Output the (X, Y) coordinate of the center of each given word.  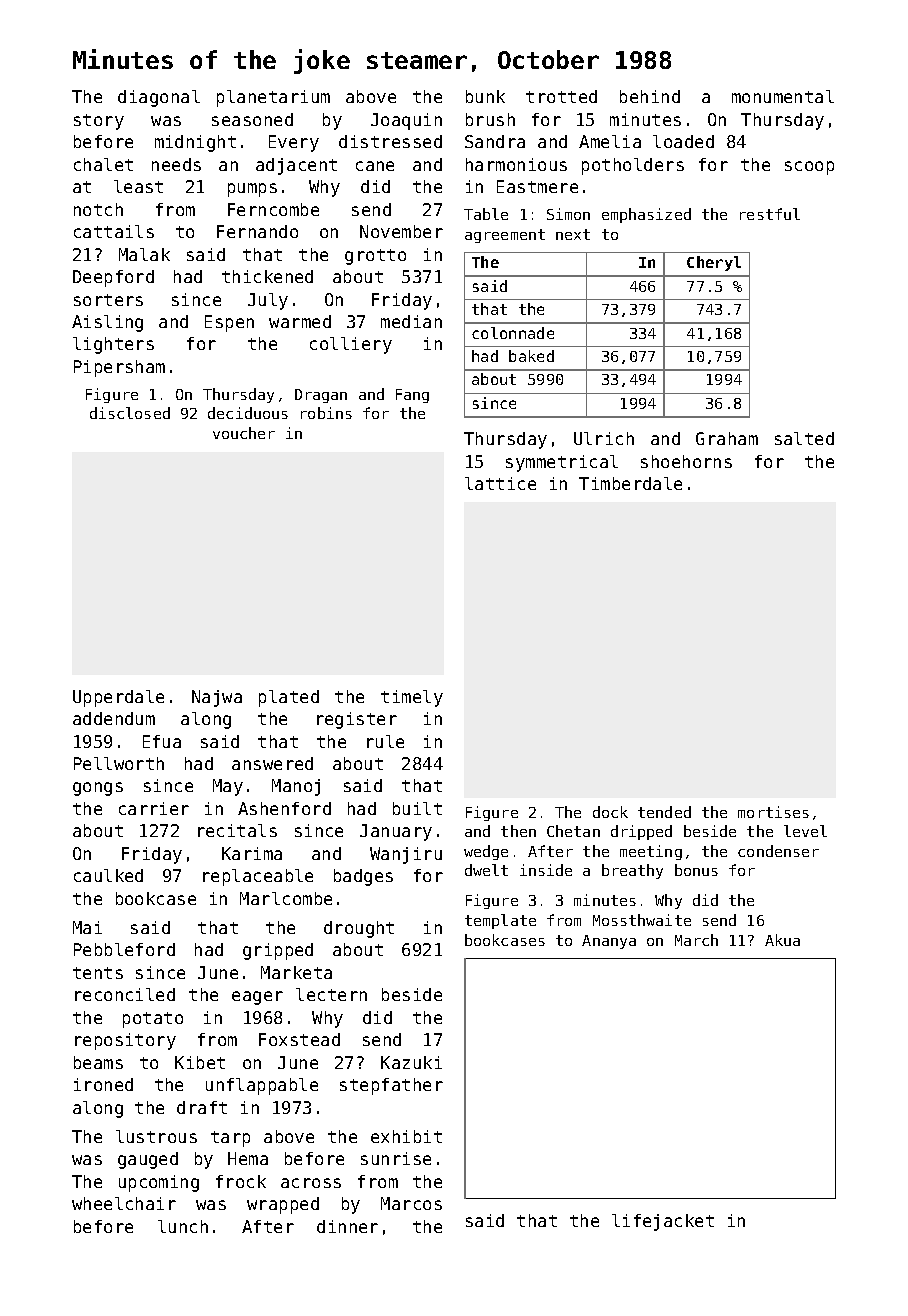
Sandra (495, 141)
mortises (773, 812)
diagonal (159, 98)
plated (289, 698)
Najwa (217, 698)
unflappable (262, 1086)
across (311, 1183)
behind (650, 96)
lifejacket (663, 1222)
